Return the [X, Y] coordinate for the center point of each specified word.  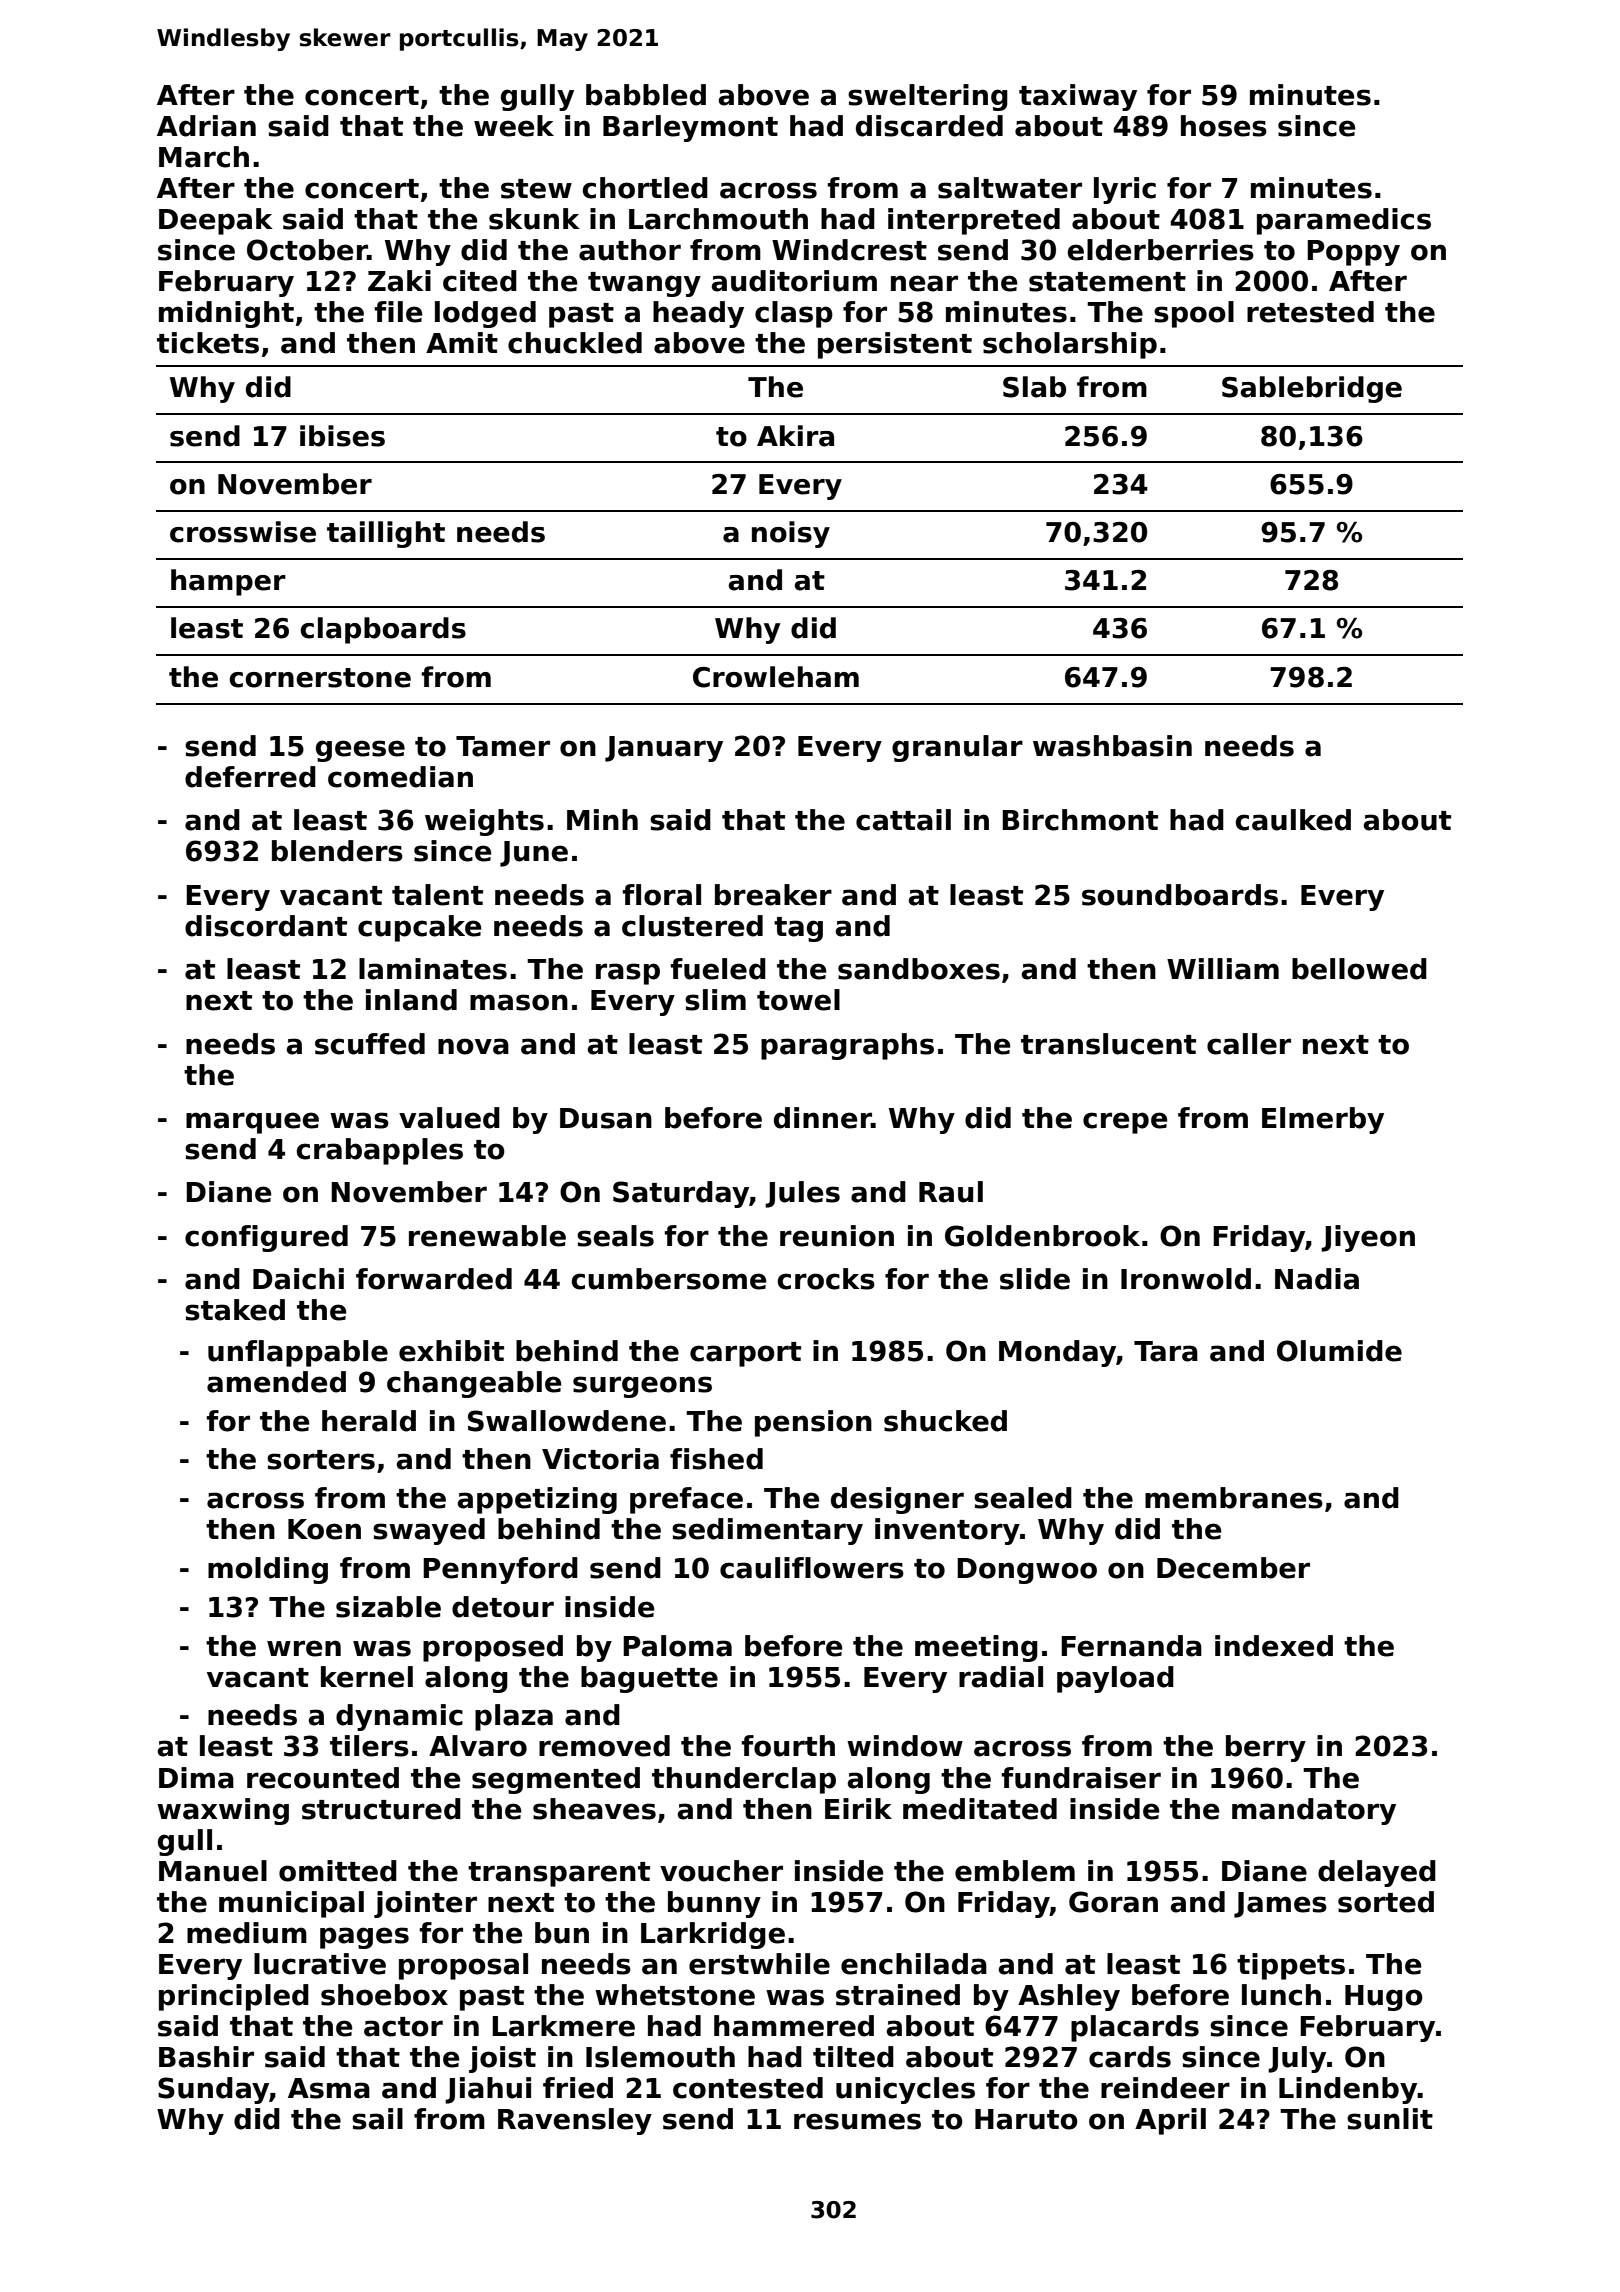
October [307, 250]
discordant [266, 926]
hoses [1224, 126]
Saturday [681, 1194]
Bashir [206, 2057]
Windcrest [849, 250]
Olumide [1339, 1351]
